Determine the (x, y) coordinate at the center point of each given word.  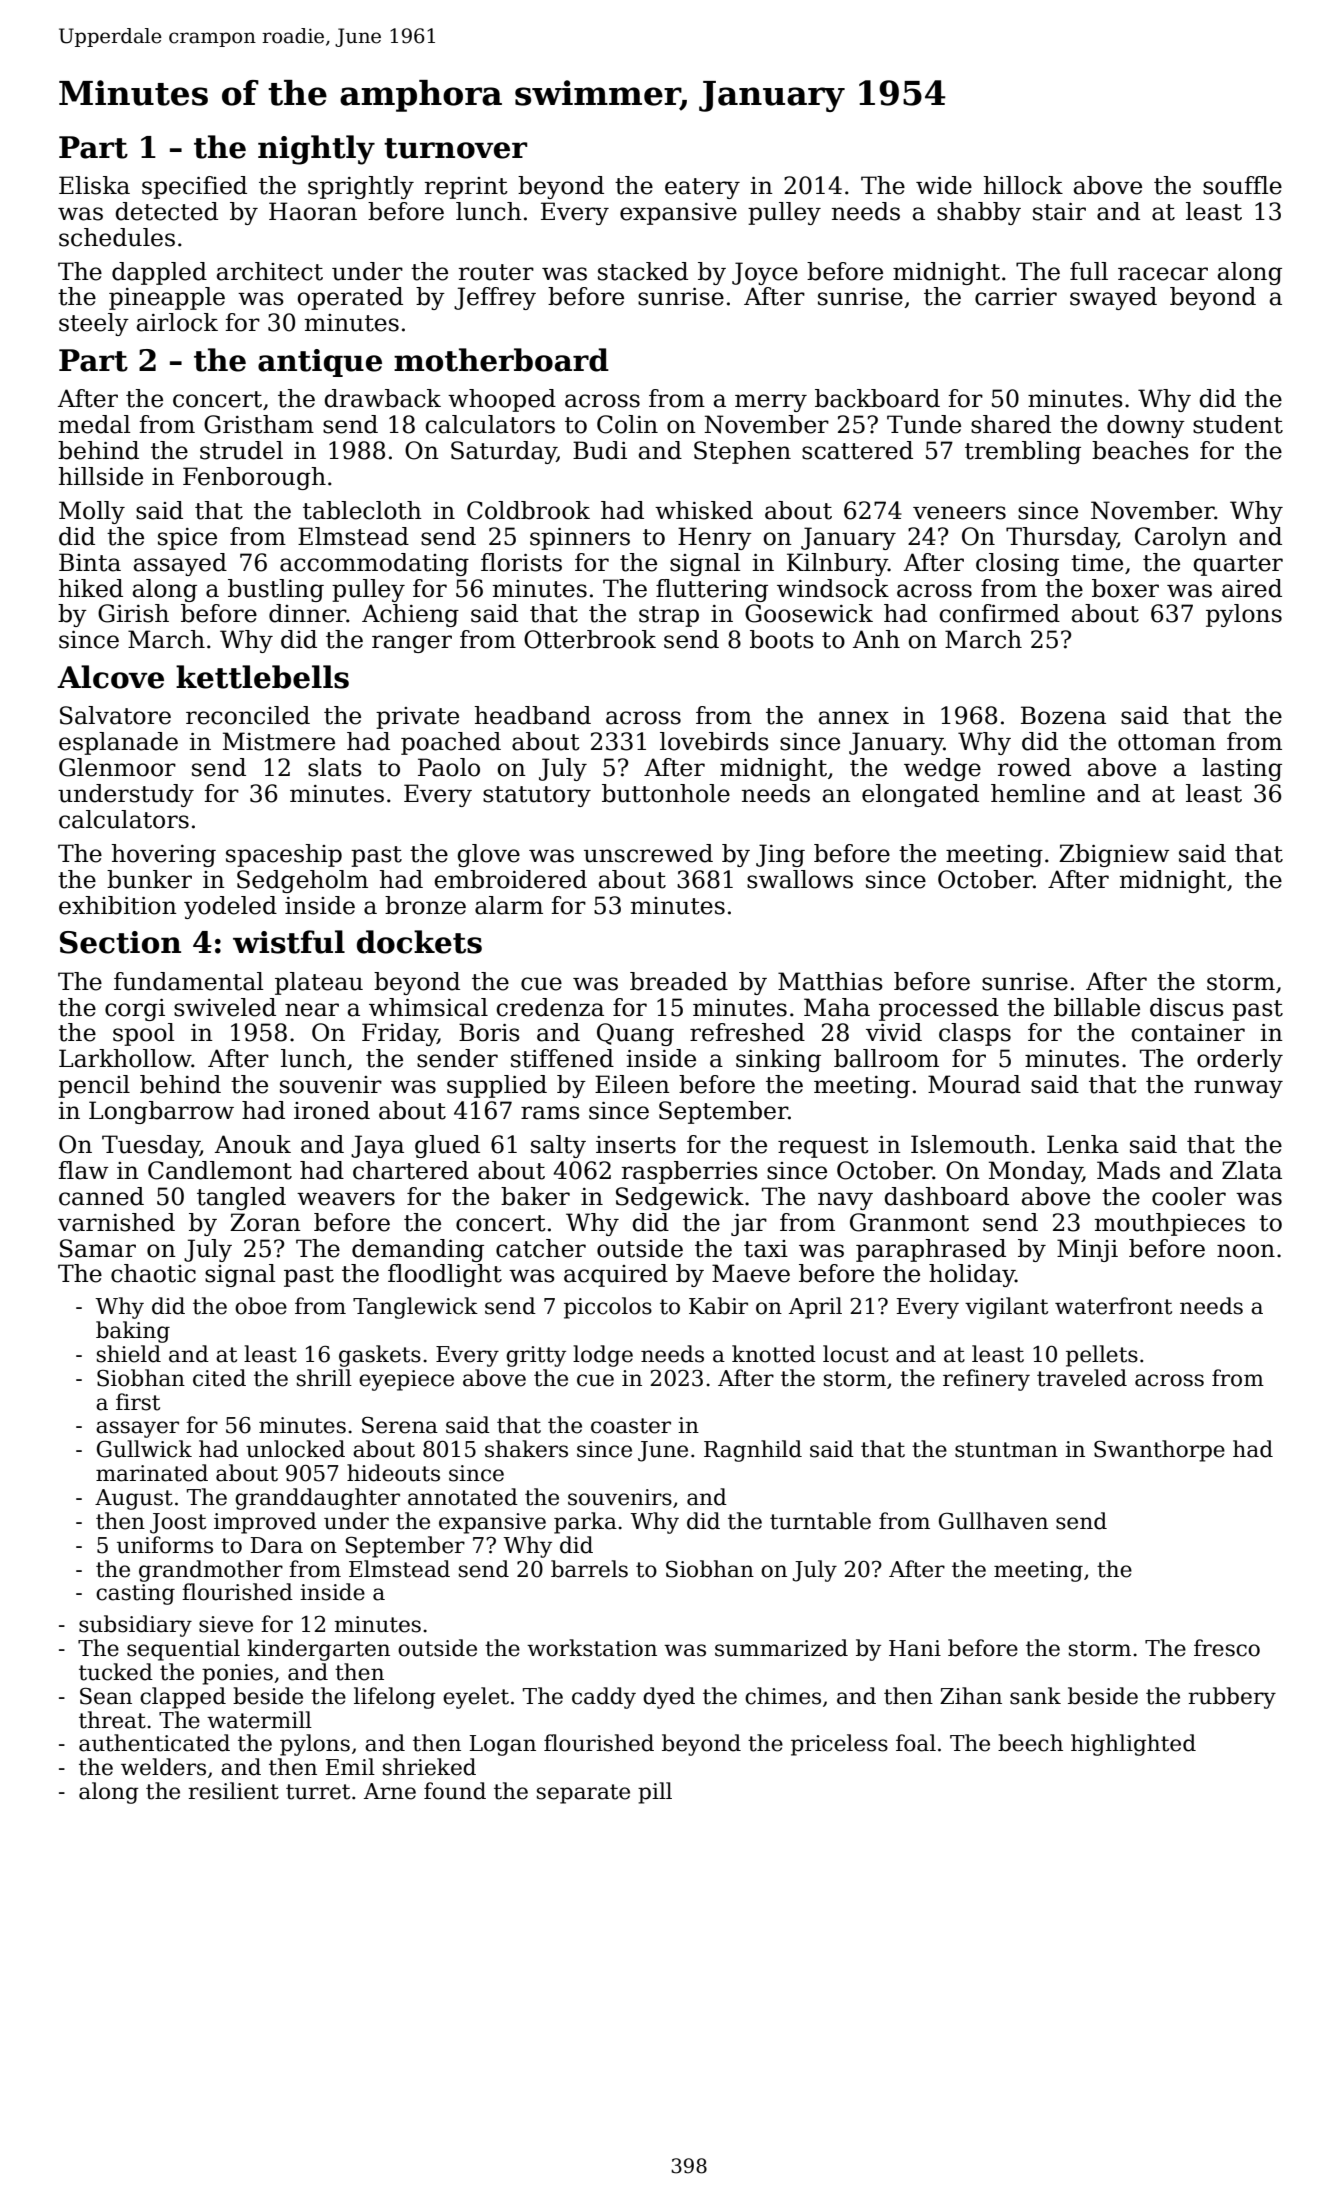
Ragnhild (753, 1451)
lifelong (395, 1698)
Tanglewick (415, 1308)
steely (94, 324)
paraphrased (931, 1250)
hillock (1023, 185)
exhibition (118, 905)
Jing (780, 855)
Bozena (1063, 715)
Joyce (765, 273)
